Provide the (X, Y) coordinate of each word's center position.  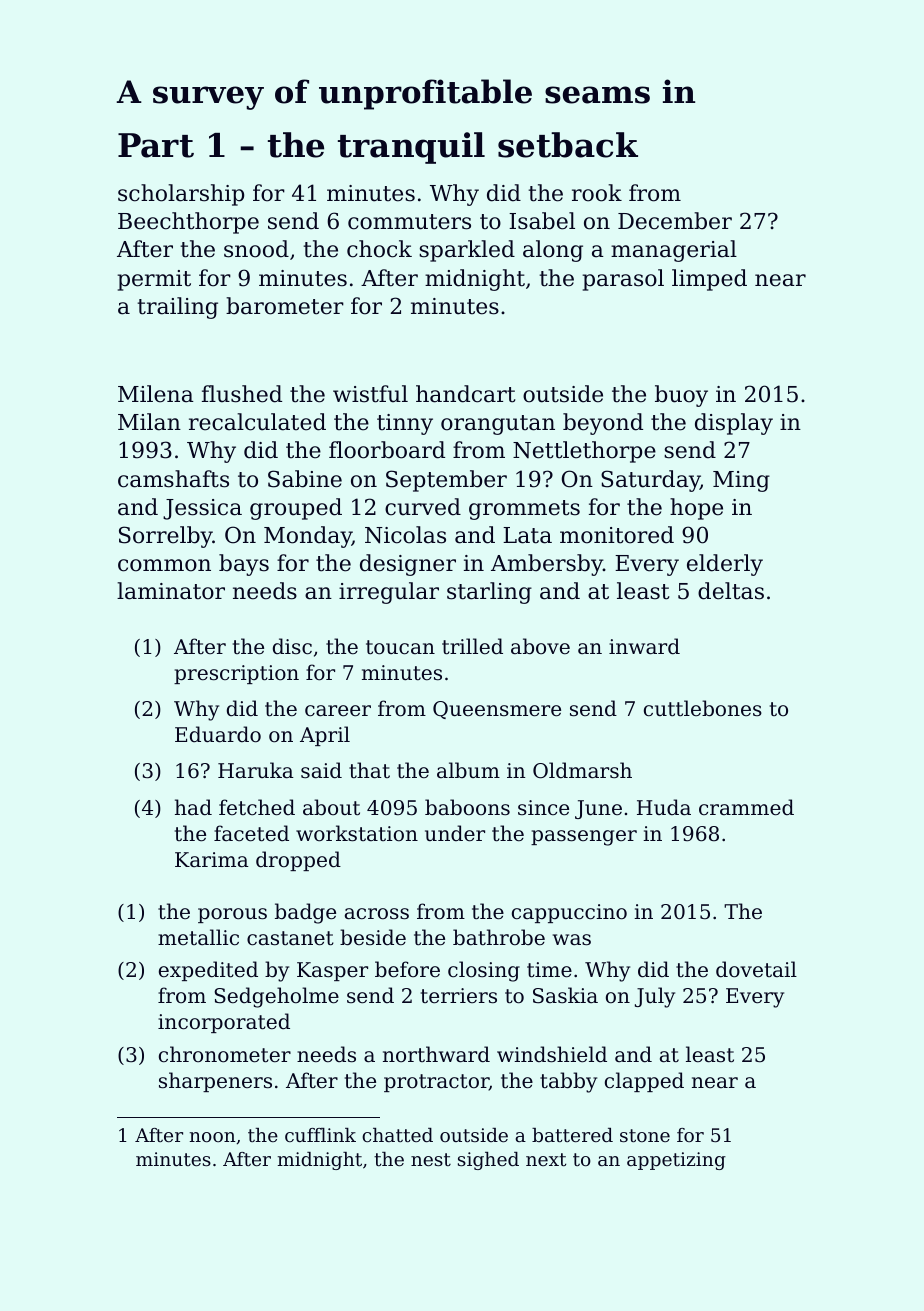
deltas (731, 591)
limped (709, 280)
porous (232, 915)
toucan (400, 647)
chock (379, 249)
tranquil (411, 148)
